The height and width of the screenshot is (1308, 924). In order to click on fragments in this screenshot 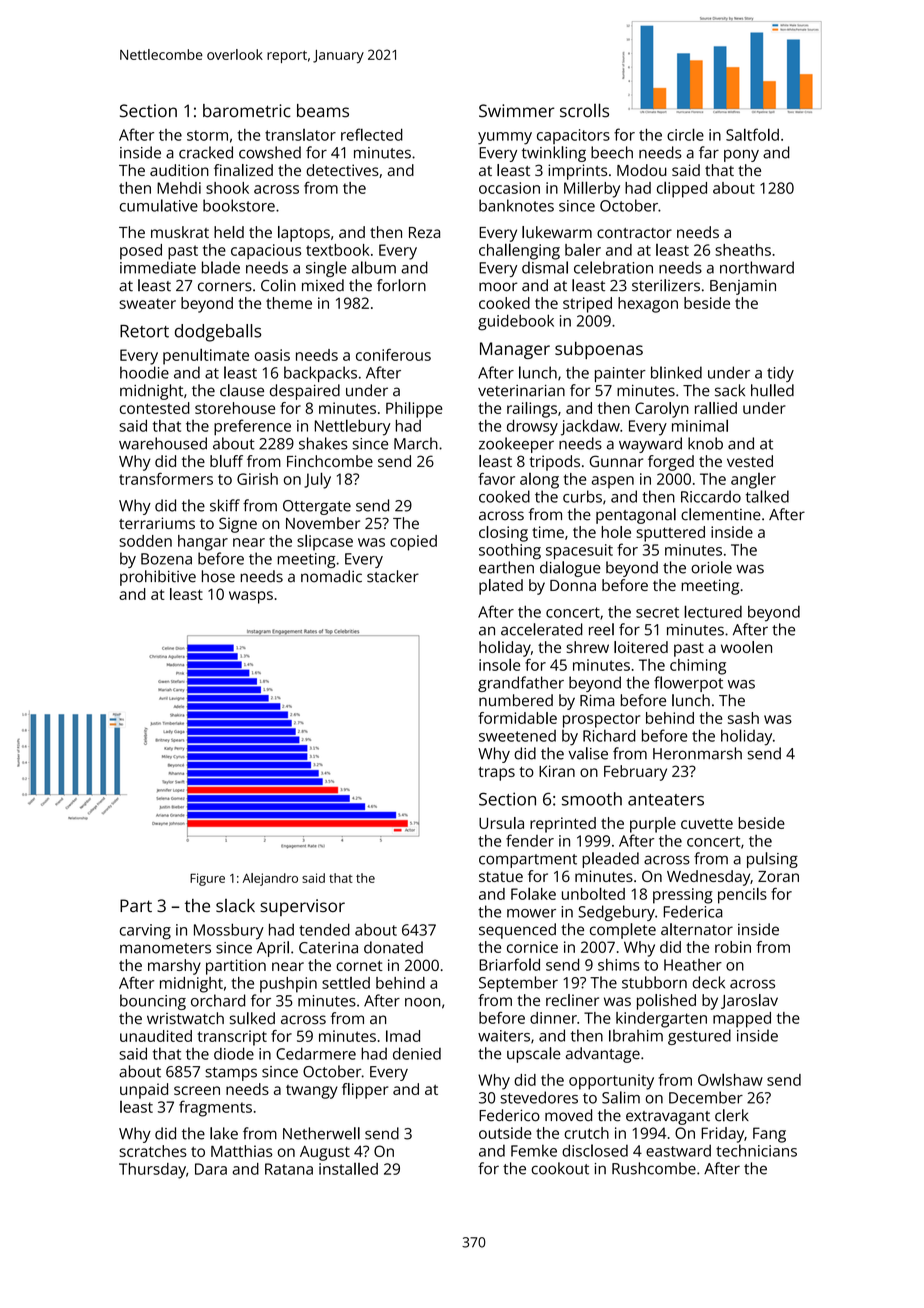, I will do `click(215, 1108)`.
